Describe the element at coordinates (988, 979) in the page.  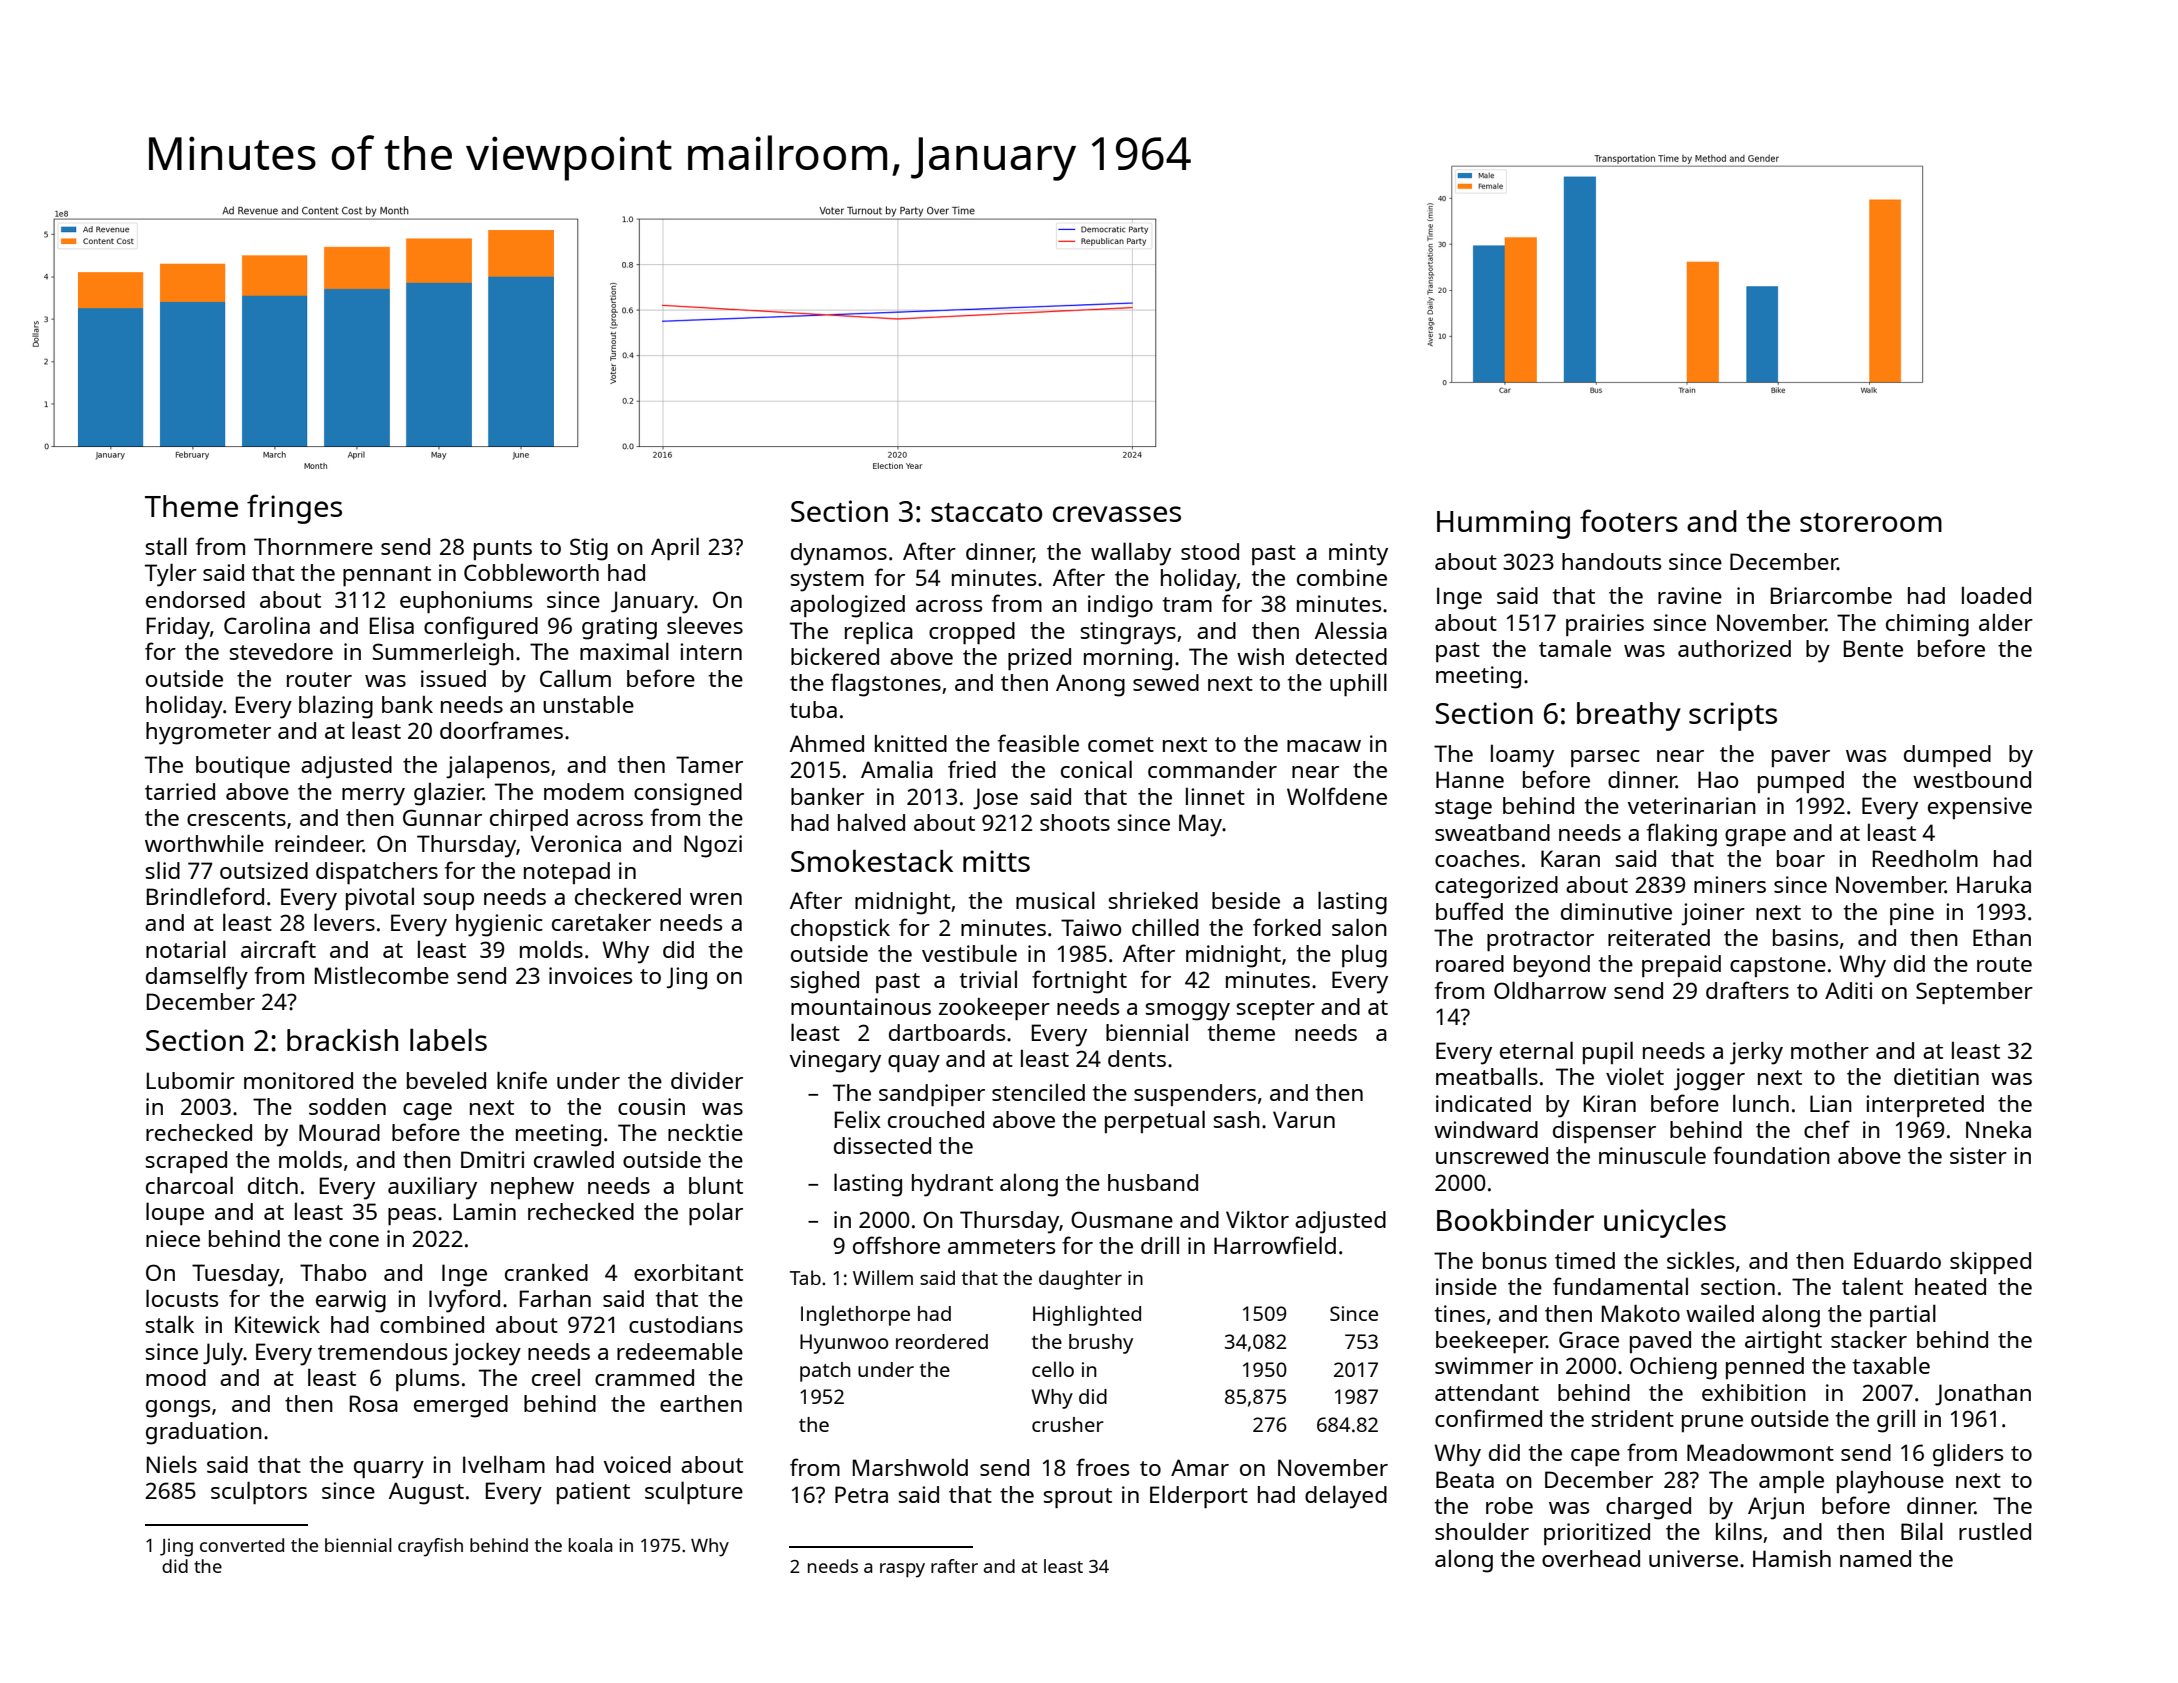
I see `trivial` at that location.
